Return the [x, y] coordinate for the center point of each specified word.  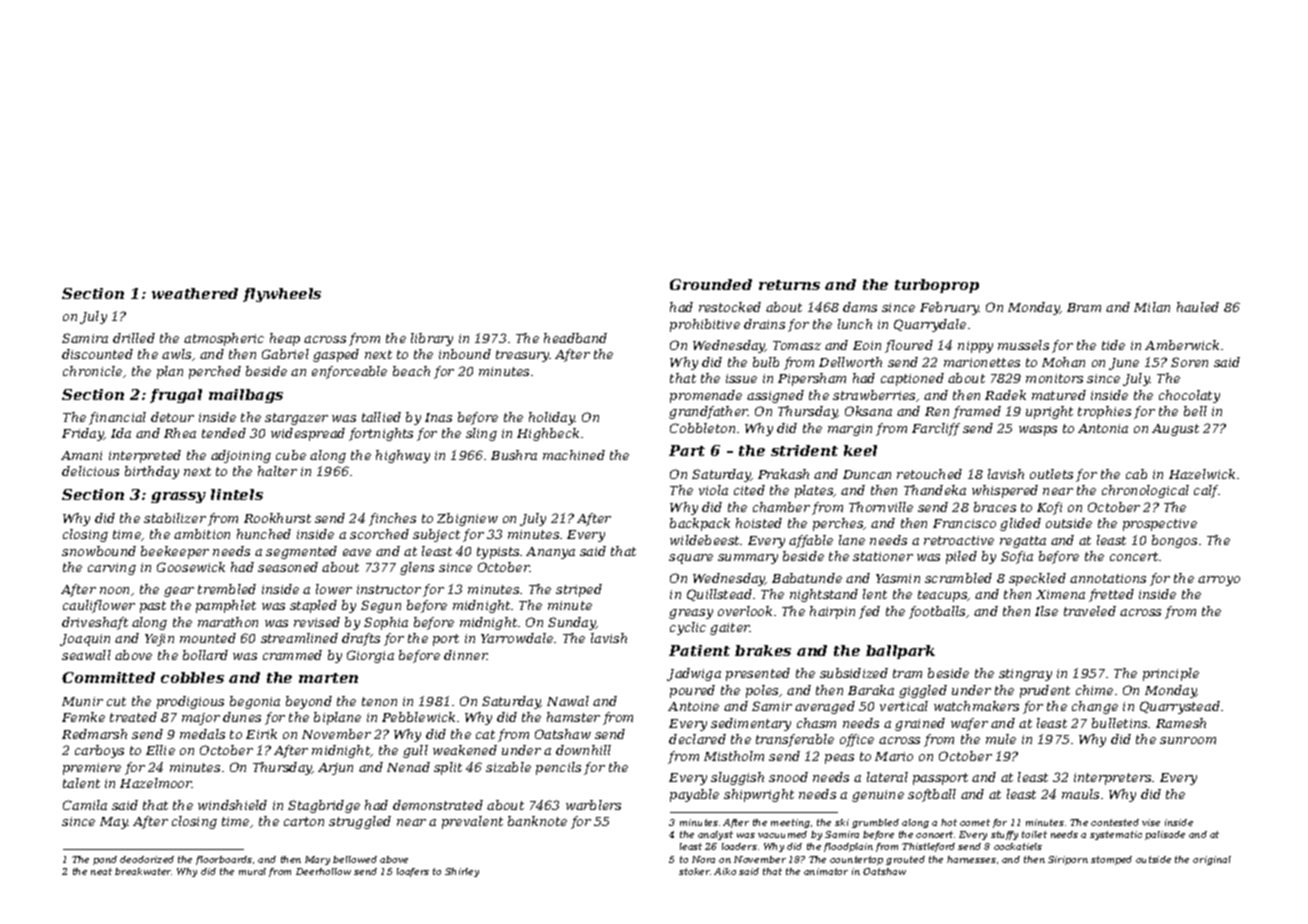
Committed [108, 677]
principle [1171, 674]
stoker [694, 871]
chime [1094, 690]
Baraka [871, 690]
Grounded [711, 284]
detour [172, 417]
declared [697, 739]
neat [101, 871]
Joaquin [85, 640]
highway [403, 456]
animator [826, 871]
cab [1136, 474]
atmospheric [224, 339]
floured [909, 346]
